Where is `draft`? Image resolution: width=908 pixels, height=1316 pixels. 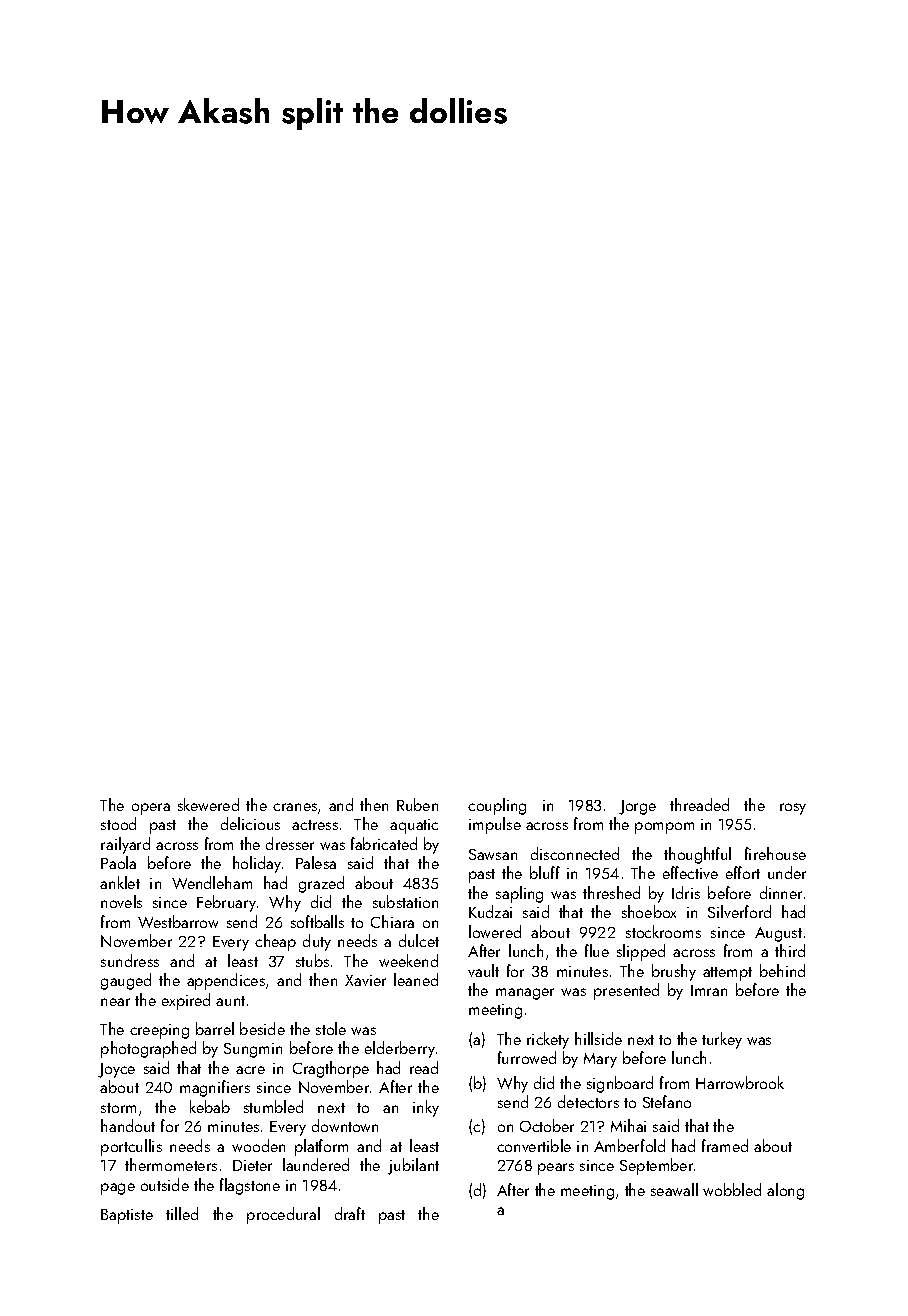 draft is located at coordinates (350, 1213).
